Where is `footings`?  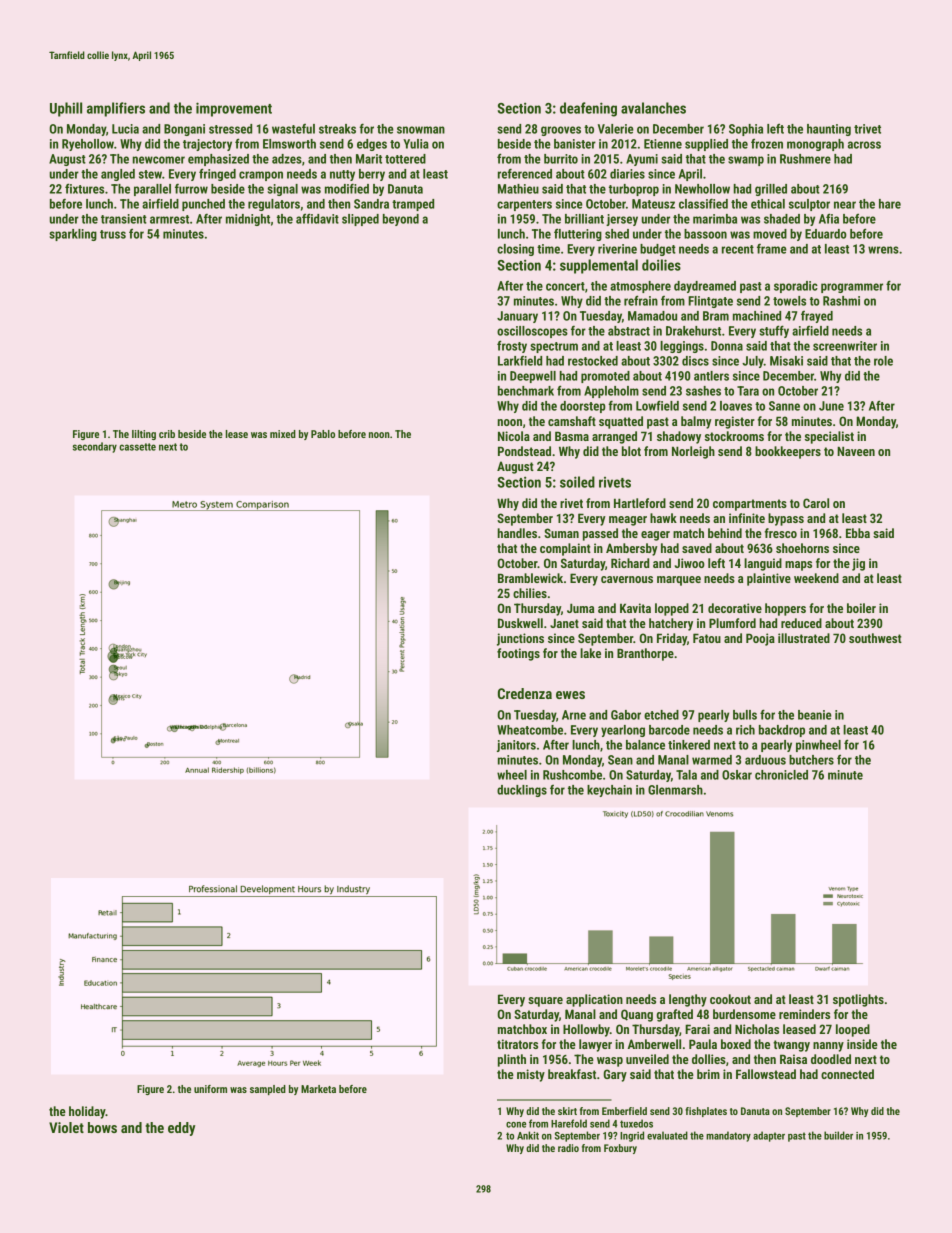 footings is located at coordinates (518, 654).
